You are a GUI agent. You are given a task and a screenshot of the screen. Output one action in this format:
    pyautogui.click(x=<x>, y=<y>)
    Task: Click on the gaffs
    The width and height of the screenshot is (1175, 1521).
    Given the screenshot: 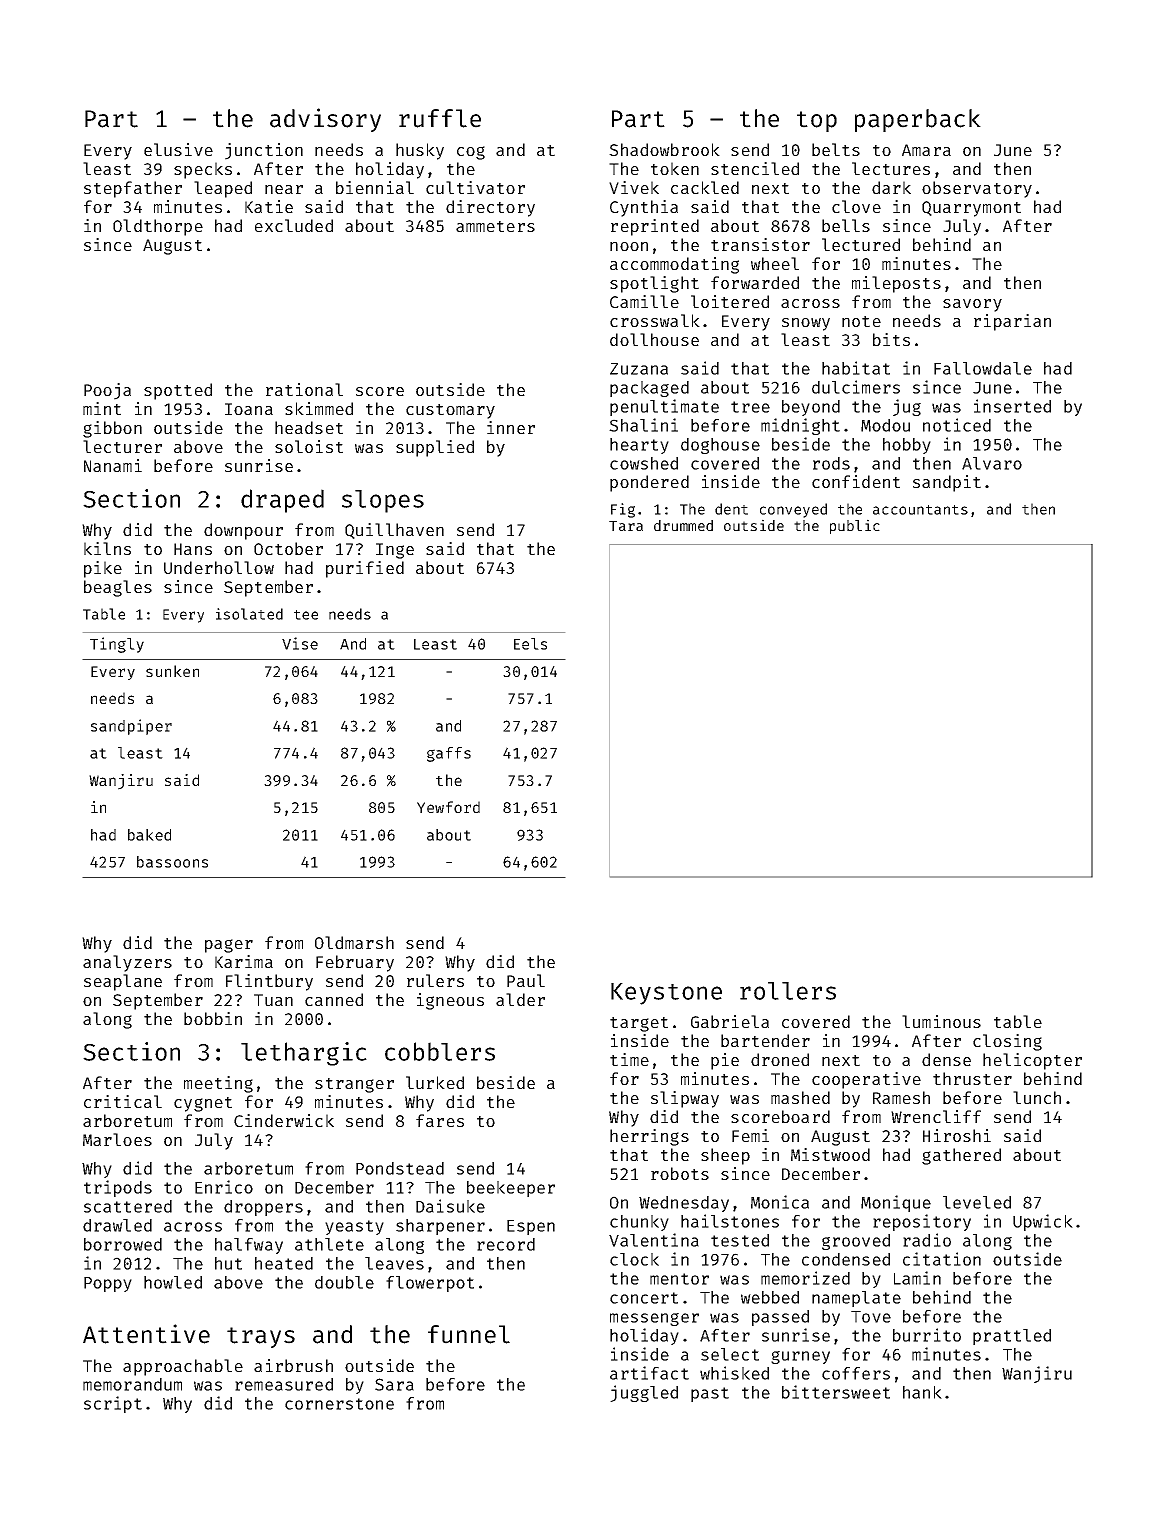 What is the action you would take?
    pyautogui.click(x=449, y=754)
